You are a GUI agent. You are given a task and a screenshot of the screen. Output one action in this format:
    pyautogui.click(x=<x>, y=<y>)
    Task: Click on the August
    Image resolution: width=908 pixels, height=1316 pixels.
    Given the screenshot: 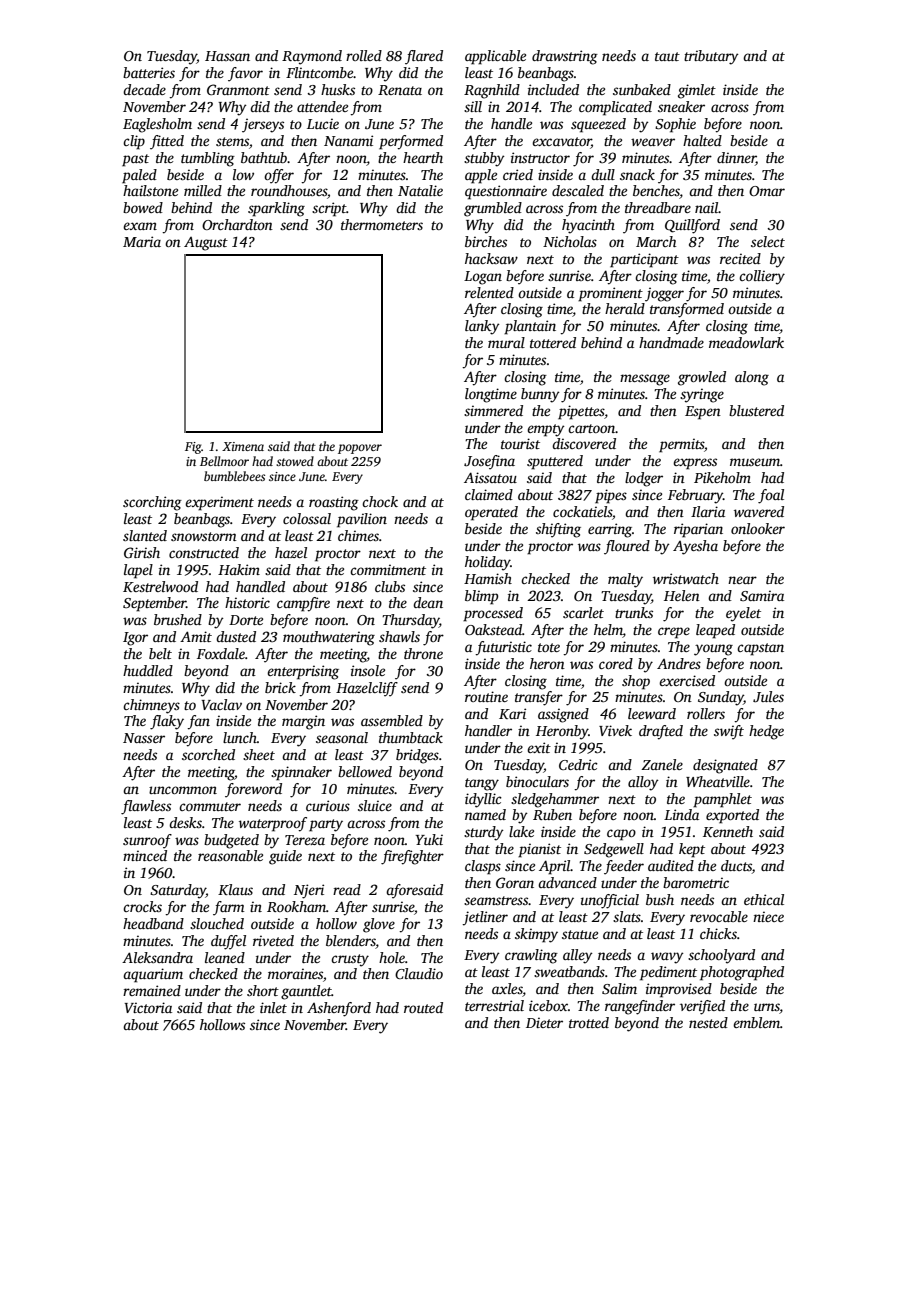 What is the action you would take?
    pyautogui.click(x=206, y=244)
